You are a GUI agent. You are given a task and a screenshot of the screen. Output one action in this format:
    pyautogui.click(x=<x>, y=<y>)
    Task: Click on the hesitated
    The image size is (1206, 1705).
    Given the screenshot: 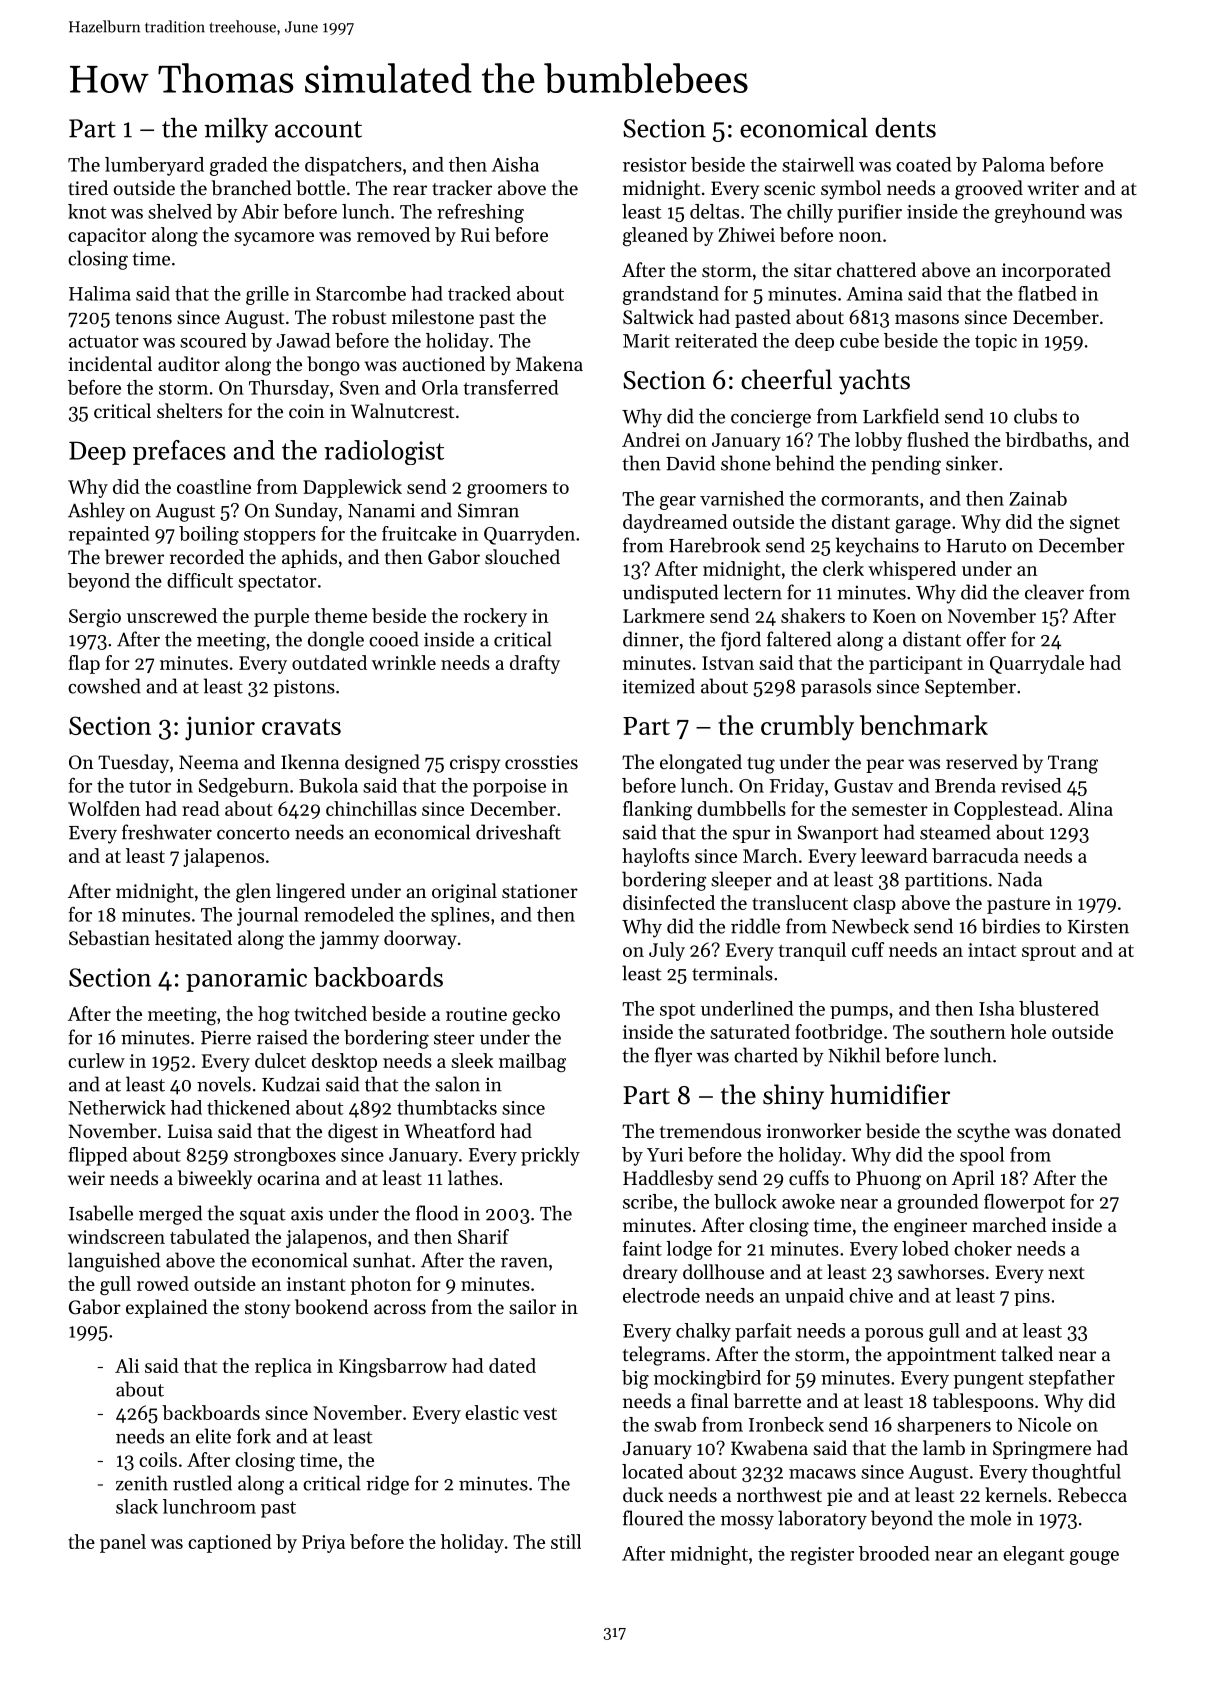 What is the action you would take?
    pyautogui.click(x=193, y=937)
